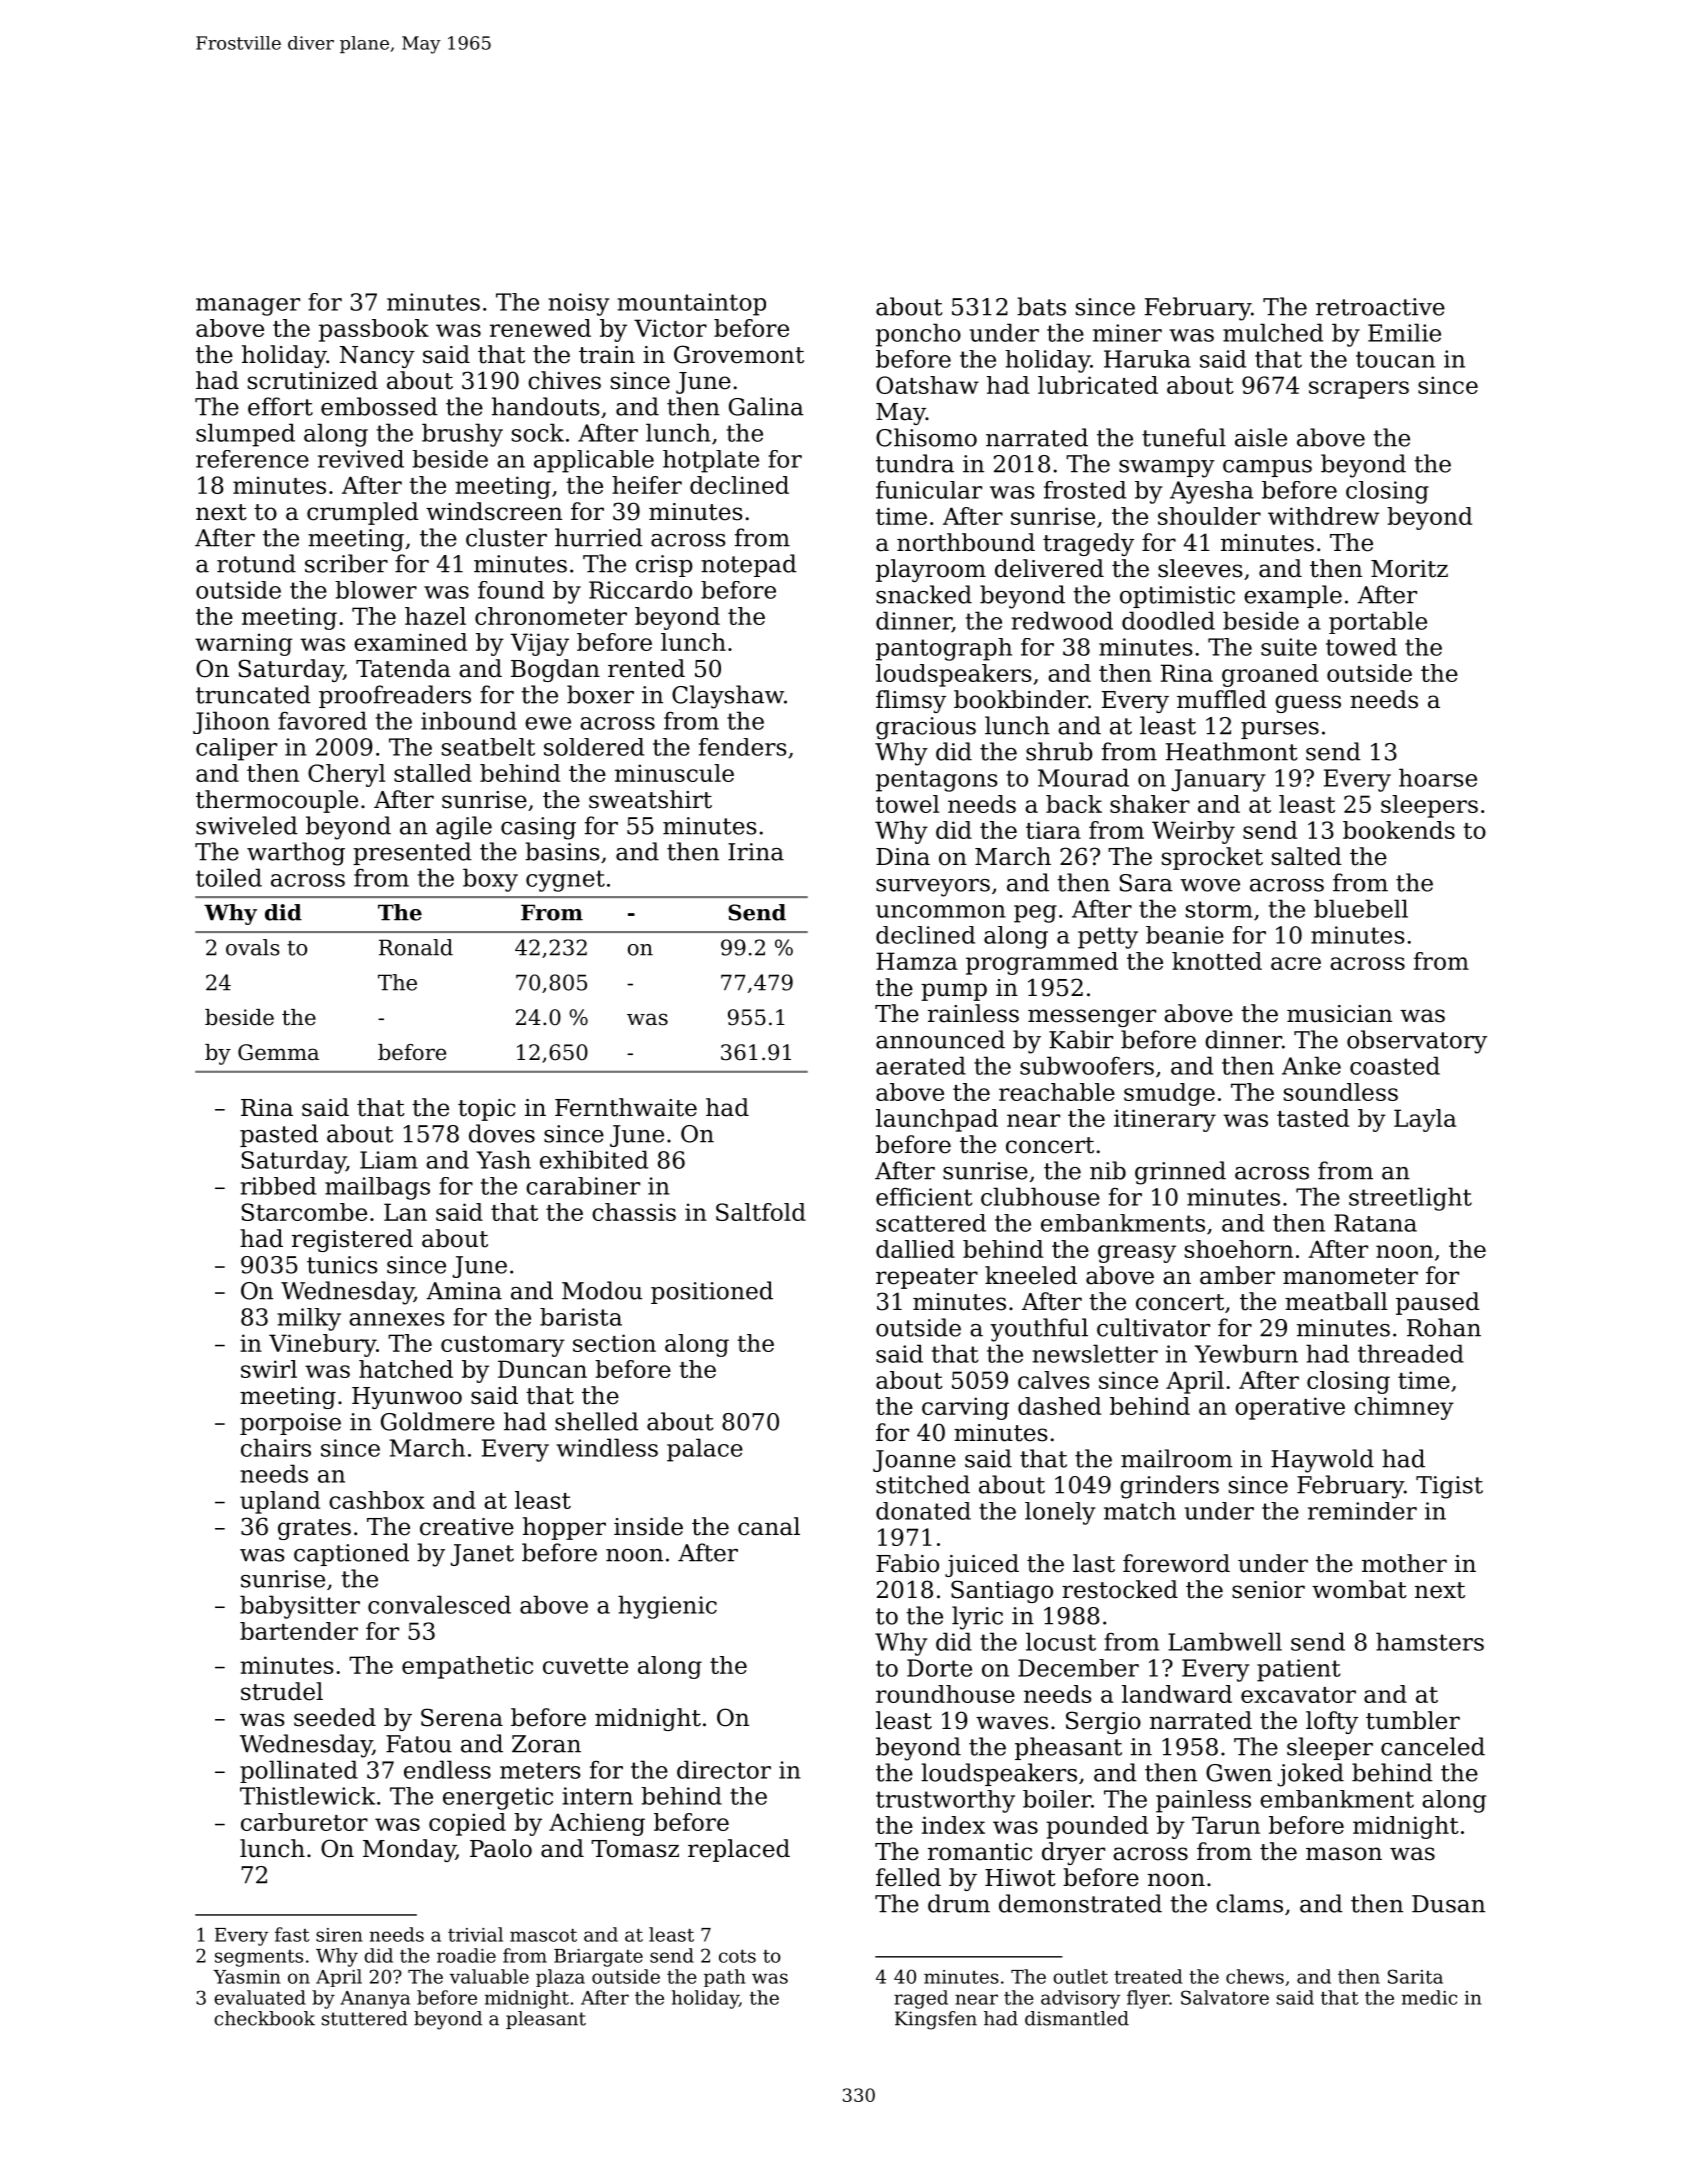 The height and width of the screenshot is (2178, 1683). Describe the element at coordinates (1323, 516) in the screenshot. I see `withdrew` at that location.
